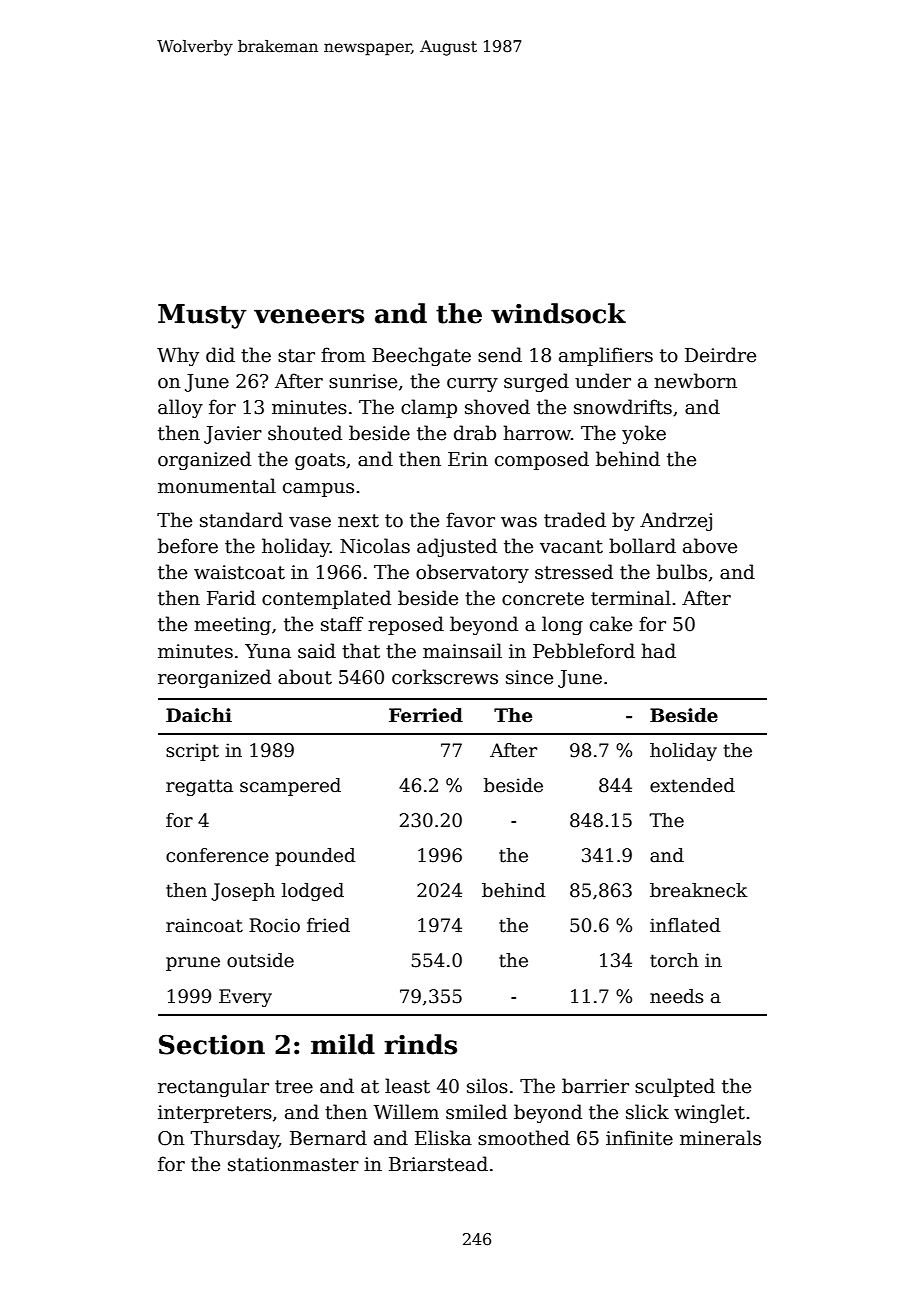 Image resolution: width=924 pixels, height=1311 pixels. What do you see at coordinates (202, 316) in the screenshot?
I see `Musty` at bounding box center [202, 316].
